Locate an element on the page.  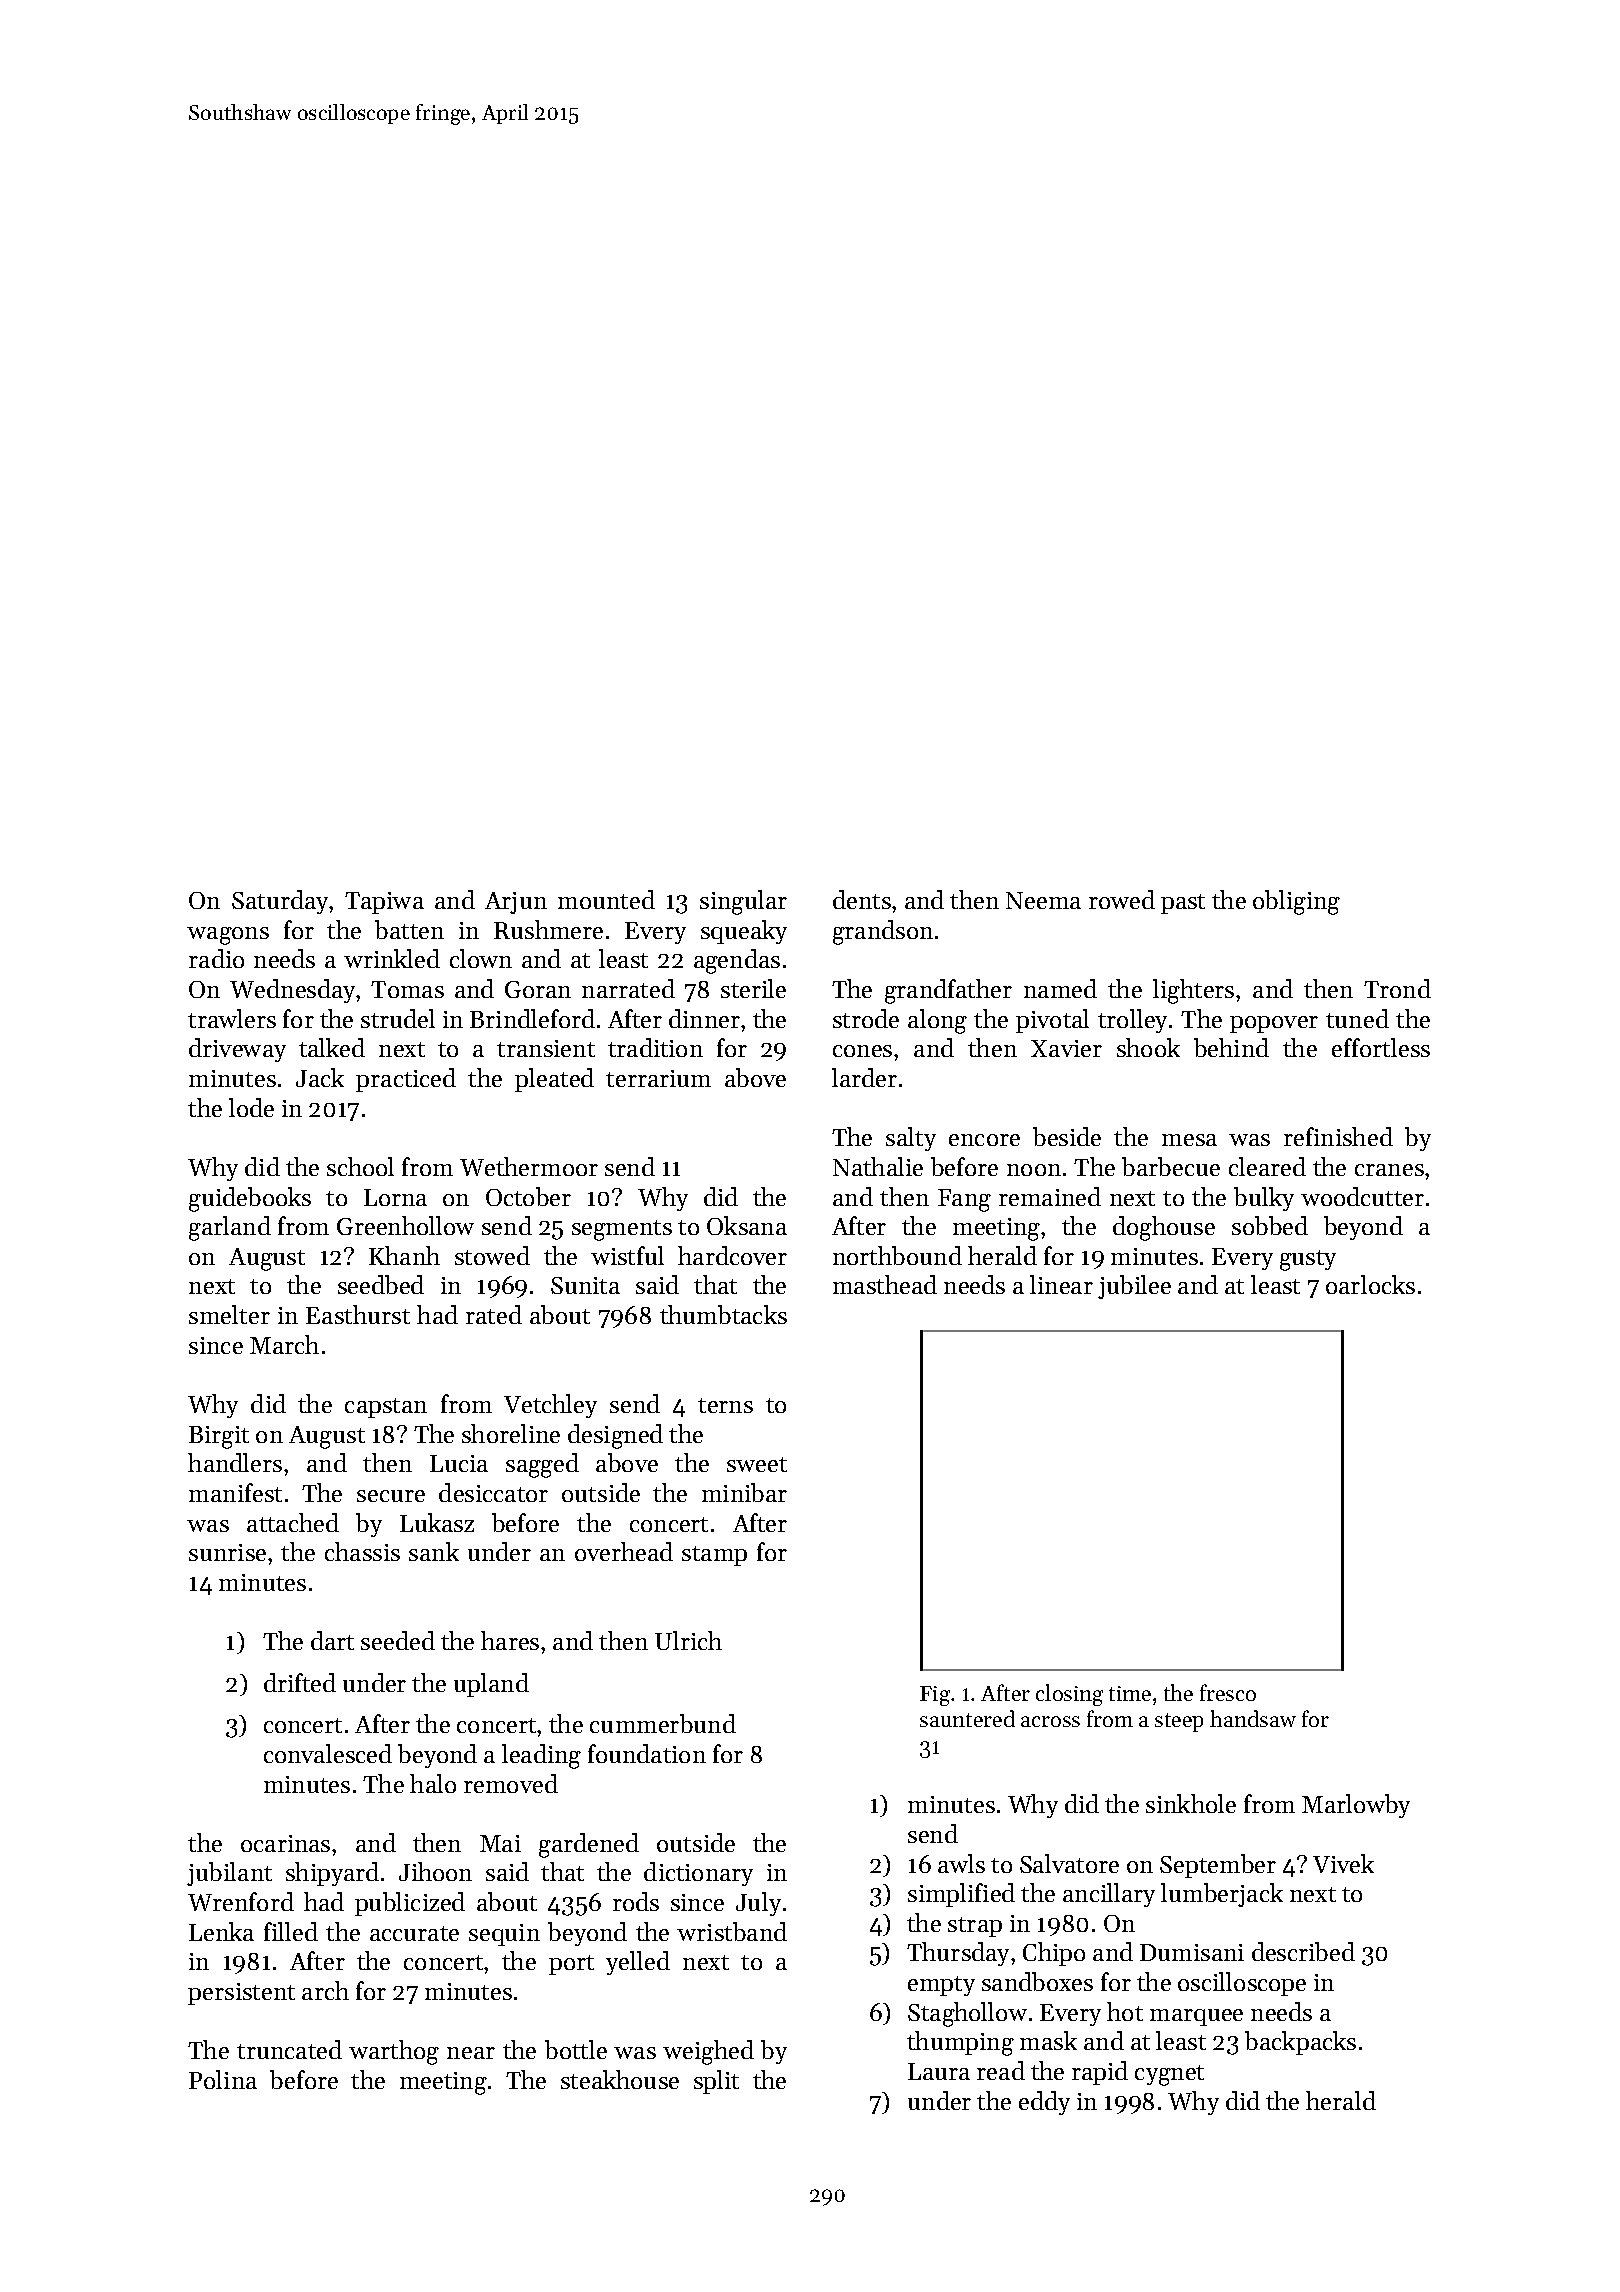
convalesced is located at coordinates (328, 1753).
